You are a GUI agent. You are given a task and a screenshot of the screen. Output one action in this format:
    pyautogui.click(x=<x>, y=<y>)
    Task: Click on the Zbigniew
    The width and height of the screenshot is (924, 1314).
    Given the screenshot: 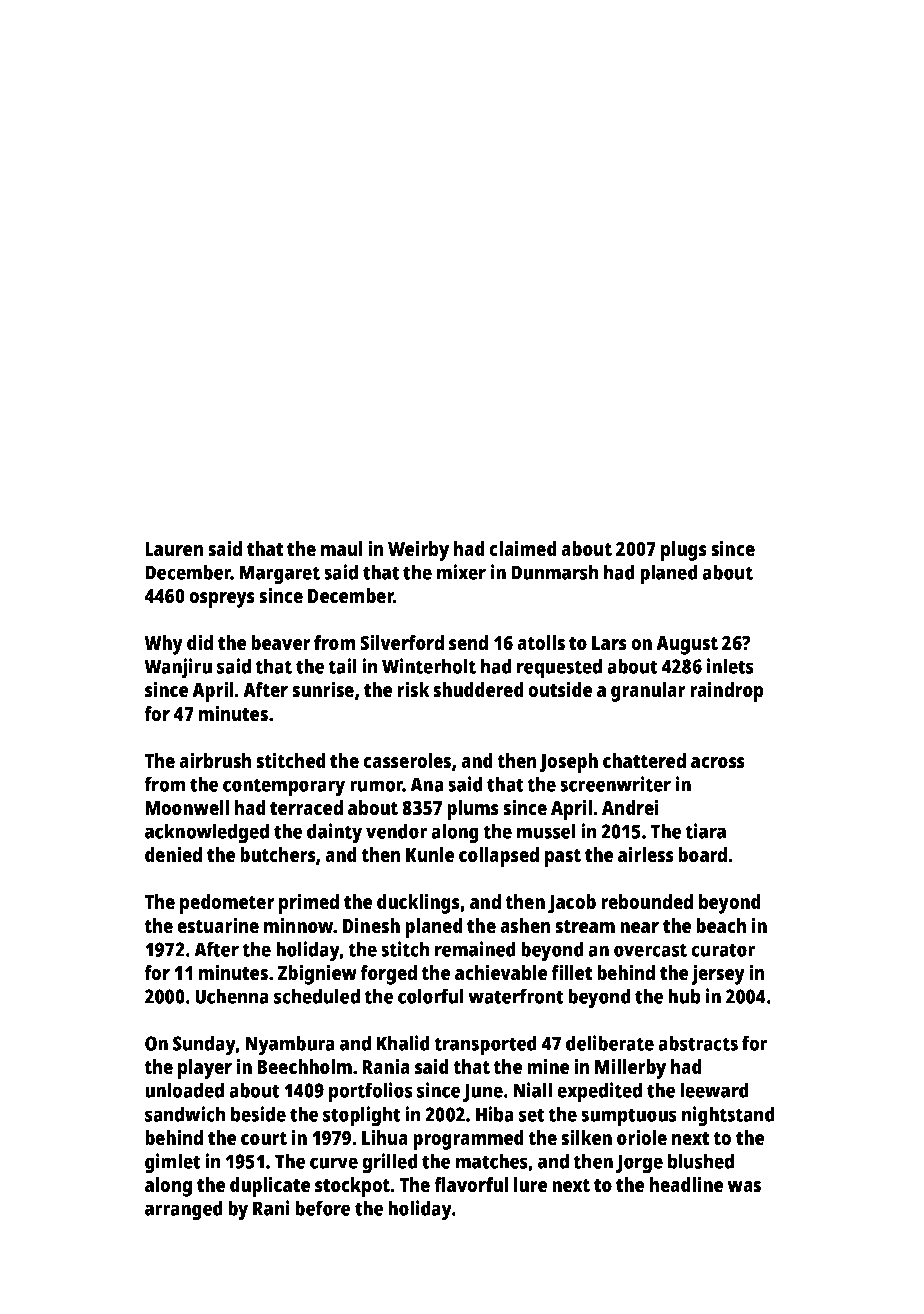 What is the action you would take?
    pyautogui.click(x=317, y=975)
